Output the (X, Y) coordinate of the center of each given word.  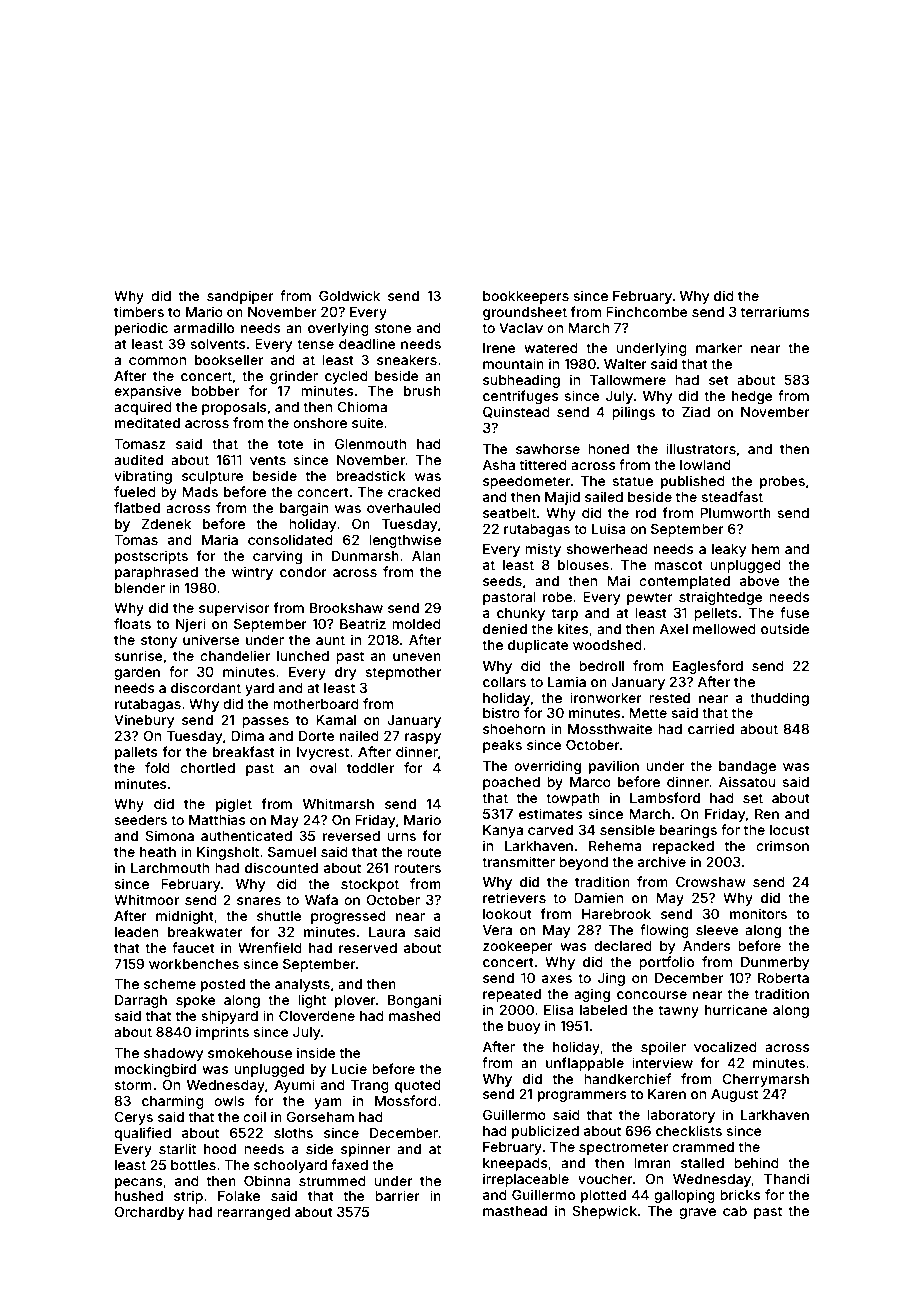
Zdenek (166, 524)
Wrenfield (270, 947)
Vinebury (144, 721)
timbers (139, 311)
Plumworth (735, 513)
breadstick (371, 475)
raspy (423, 738)
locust (790, 830)
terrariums (775, 311)
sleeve (717, 930)
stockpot (370, 885)
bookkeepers (526, 297)
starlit (177, 1148)
